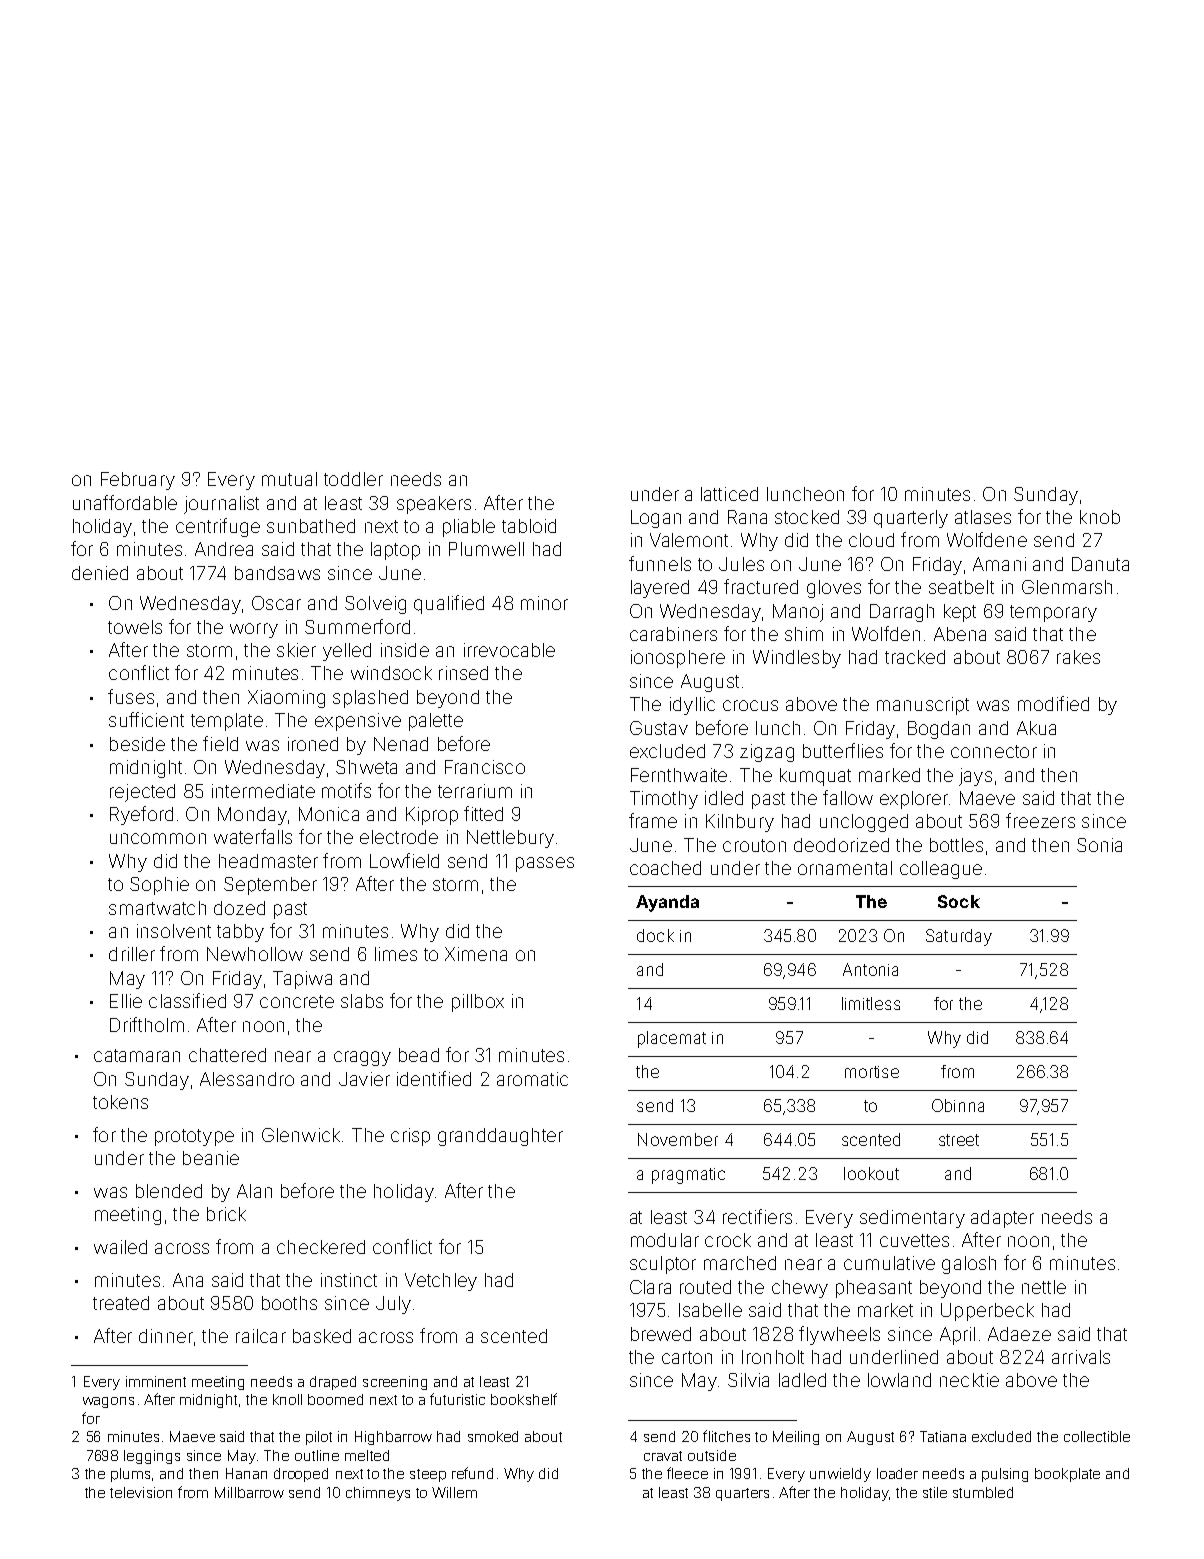 Image resolution: width=1204 pixels, height=1559 pixels. Describe the element at coordinates (132, 954) in the image. I see `driller` at that location.
